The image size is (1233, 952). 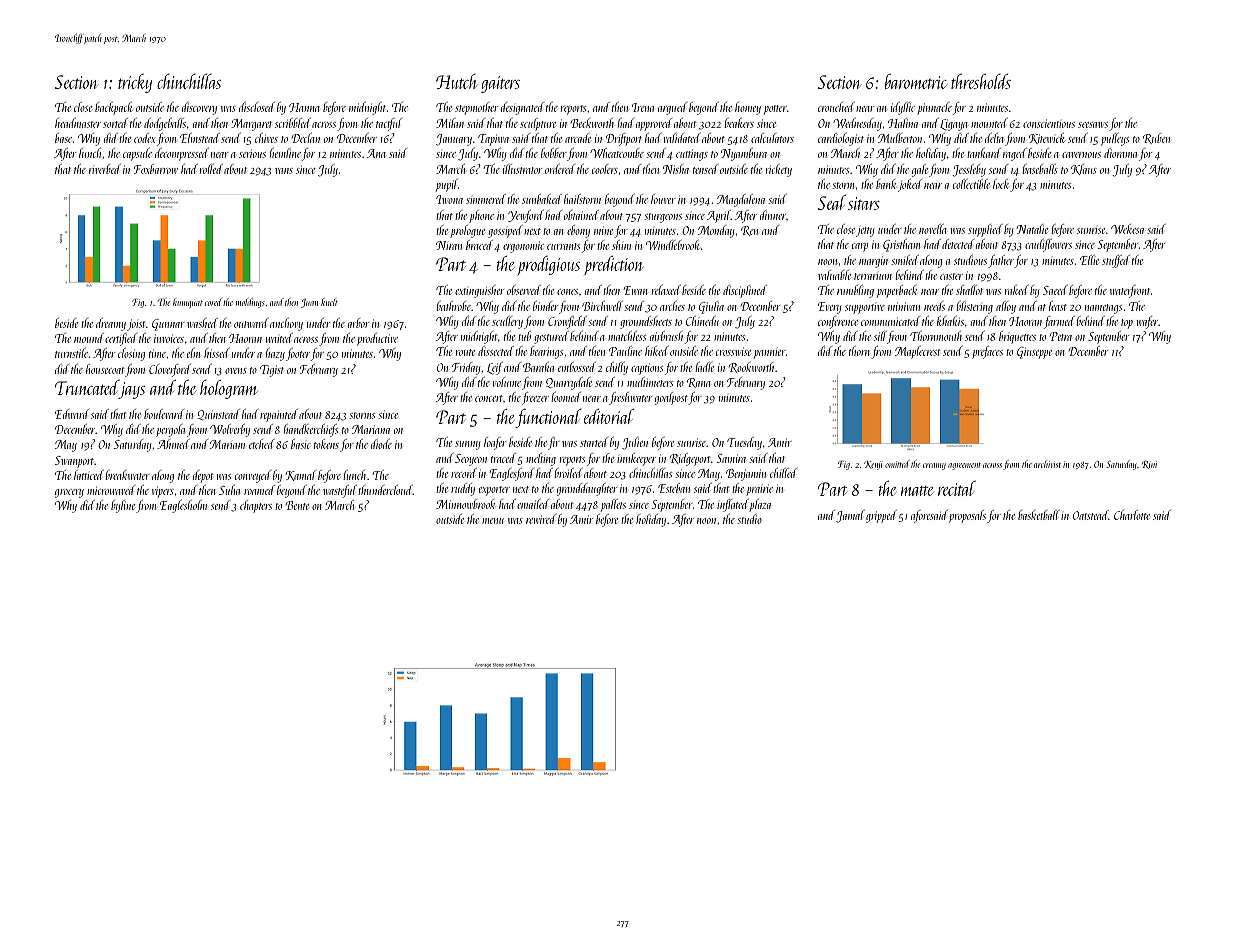 I want to click on seesaws, so click(x=1093, y=125).
